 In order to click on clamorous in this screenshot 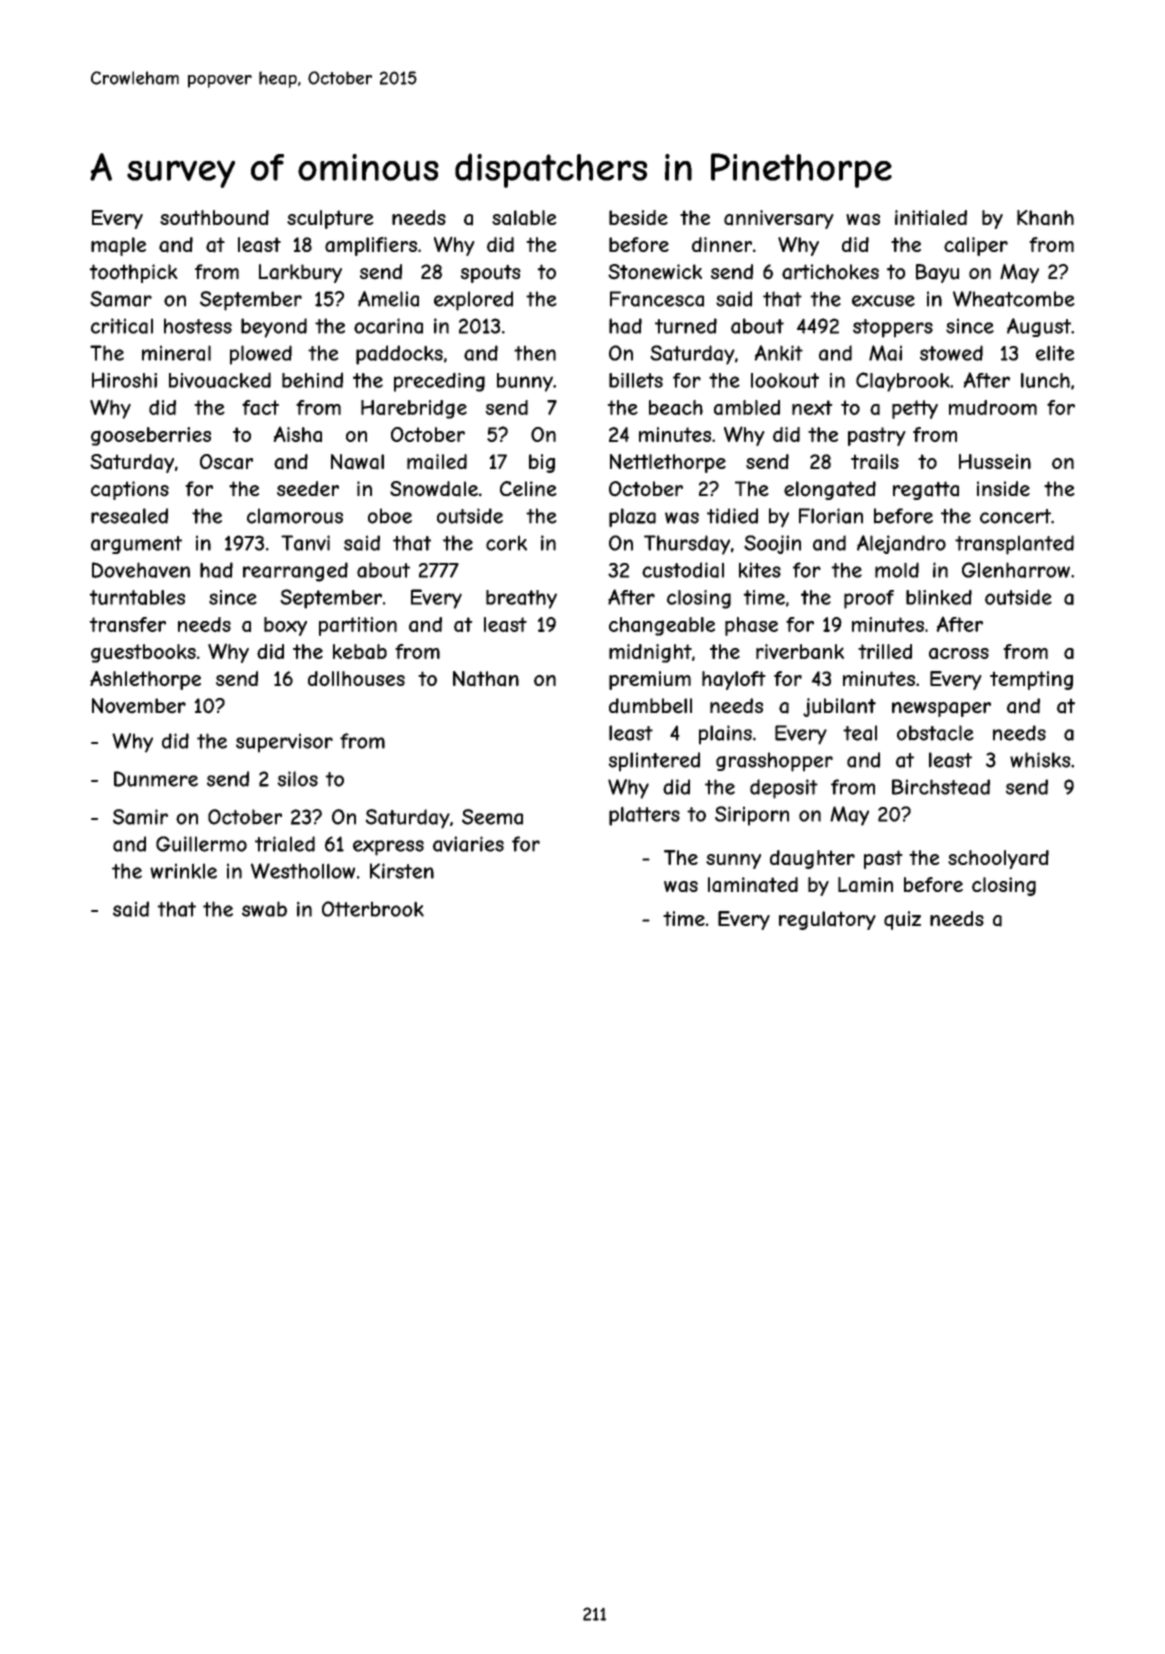, I will do `click(295, 516)`.
